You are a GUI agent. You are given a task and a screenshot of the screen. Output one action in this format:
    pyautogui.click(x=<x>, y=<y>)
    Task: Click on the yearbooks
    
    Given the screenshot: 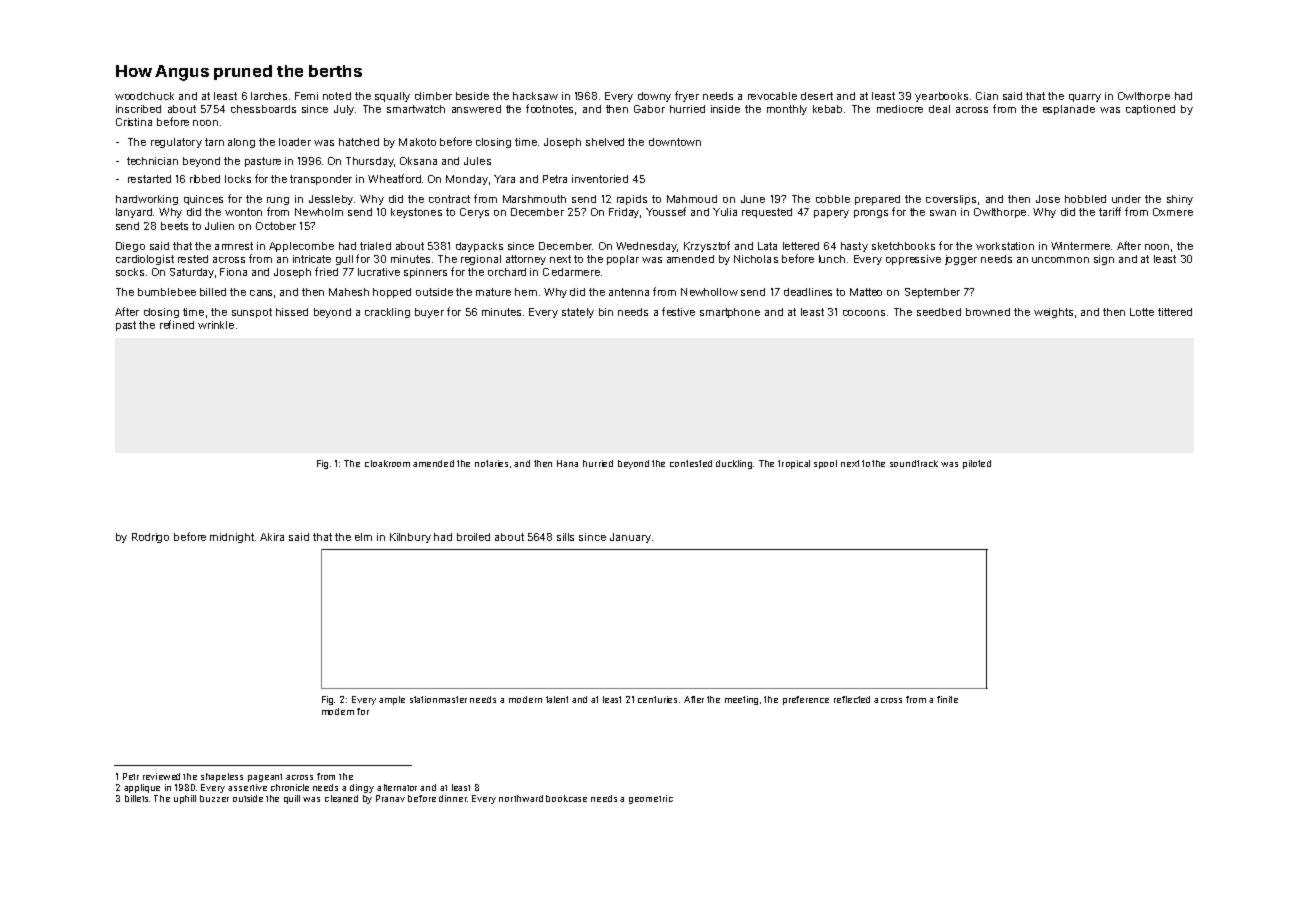 What is the action you would take?
    pyautogui.click(x=941, y=97)
